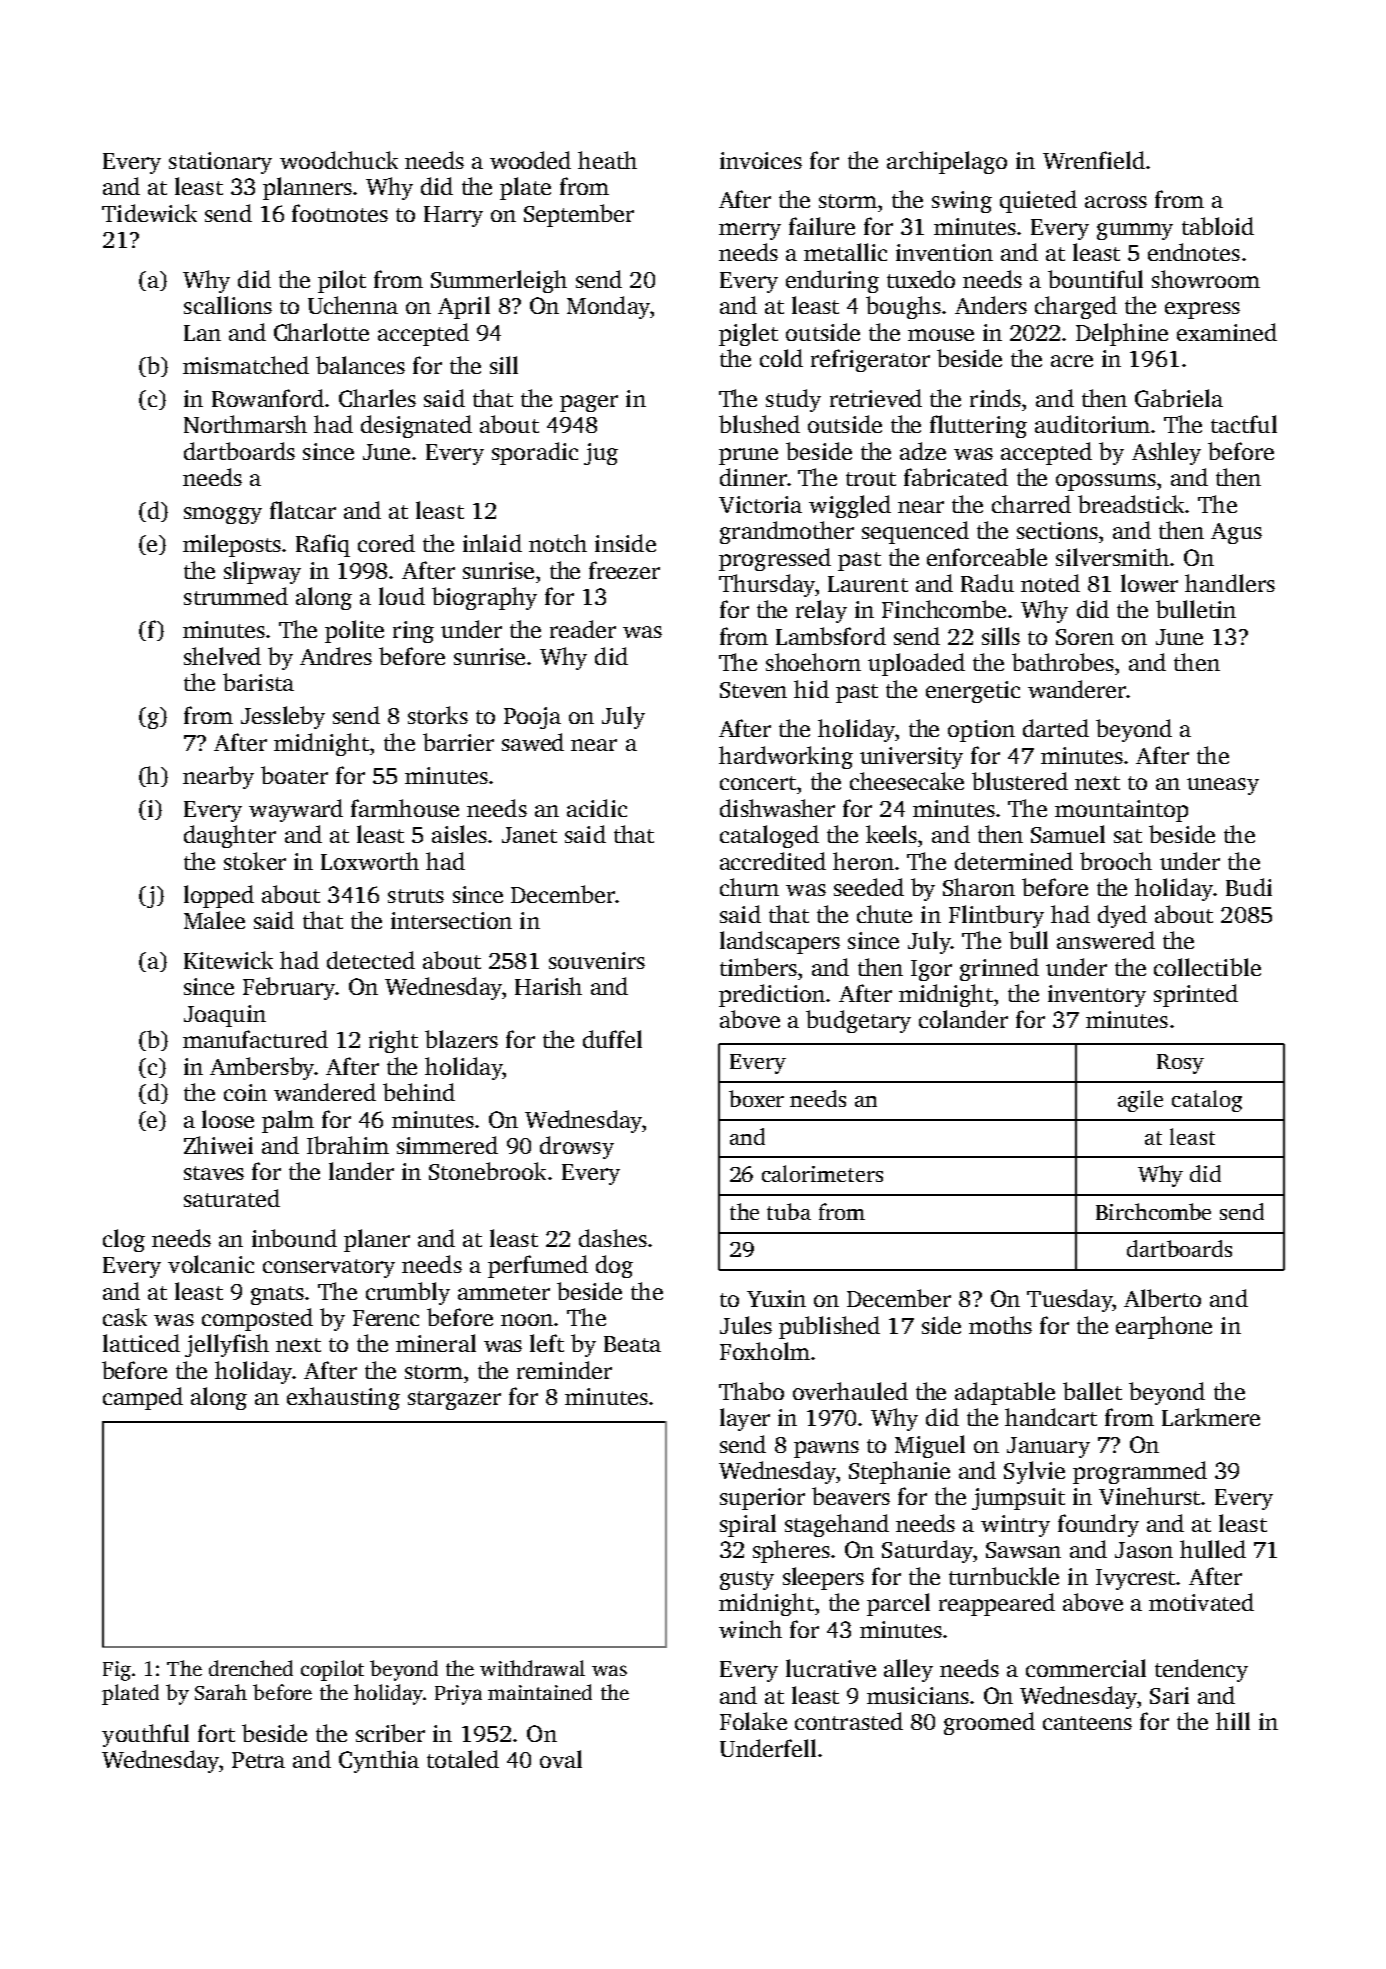  What do you see at coordinates (849, 1721) in the page?
I see `contrasted` at bounding box center [849, 1721].
